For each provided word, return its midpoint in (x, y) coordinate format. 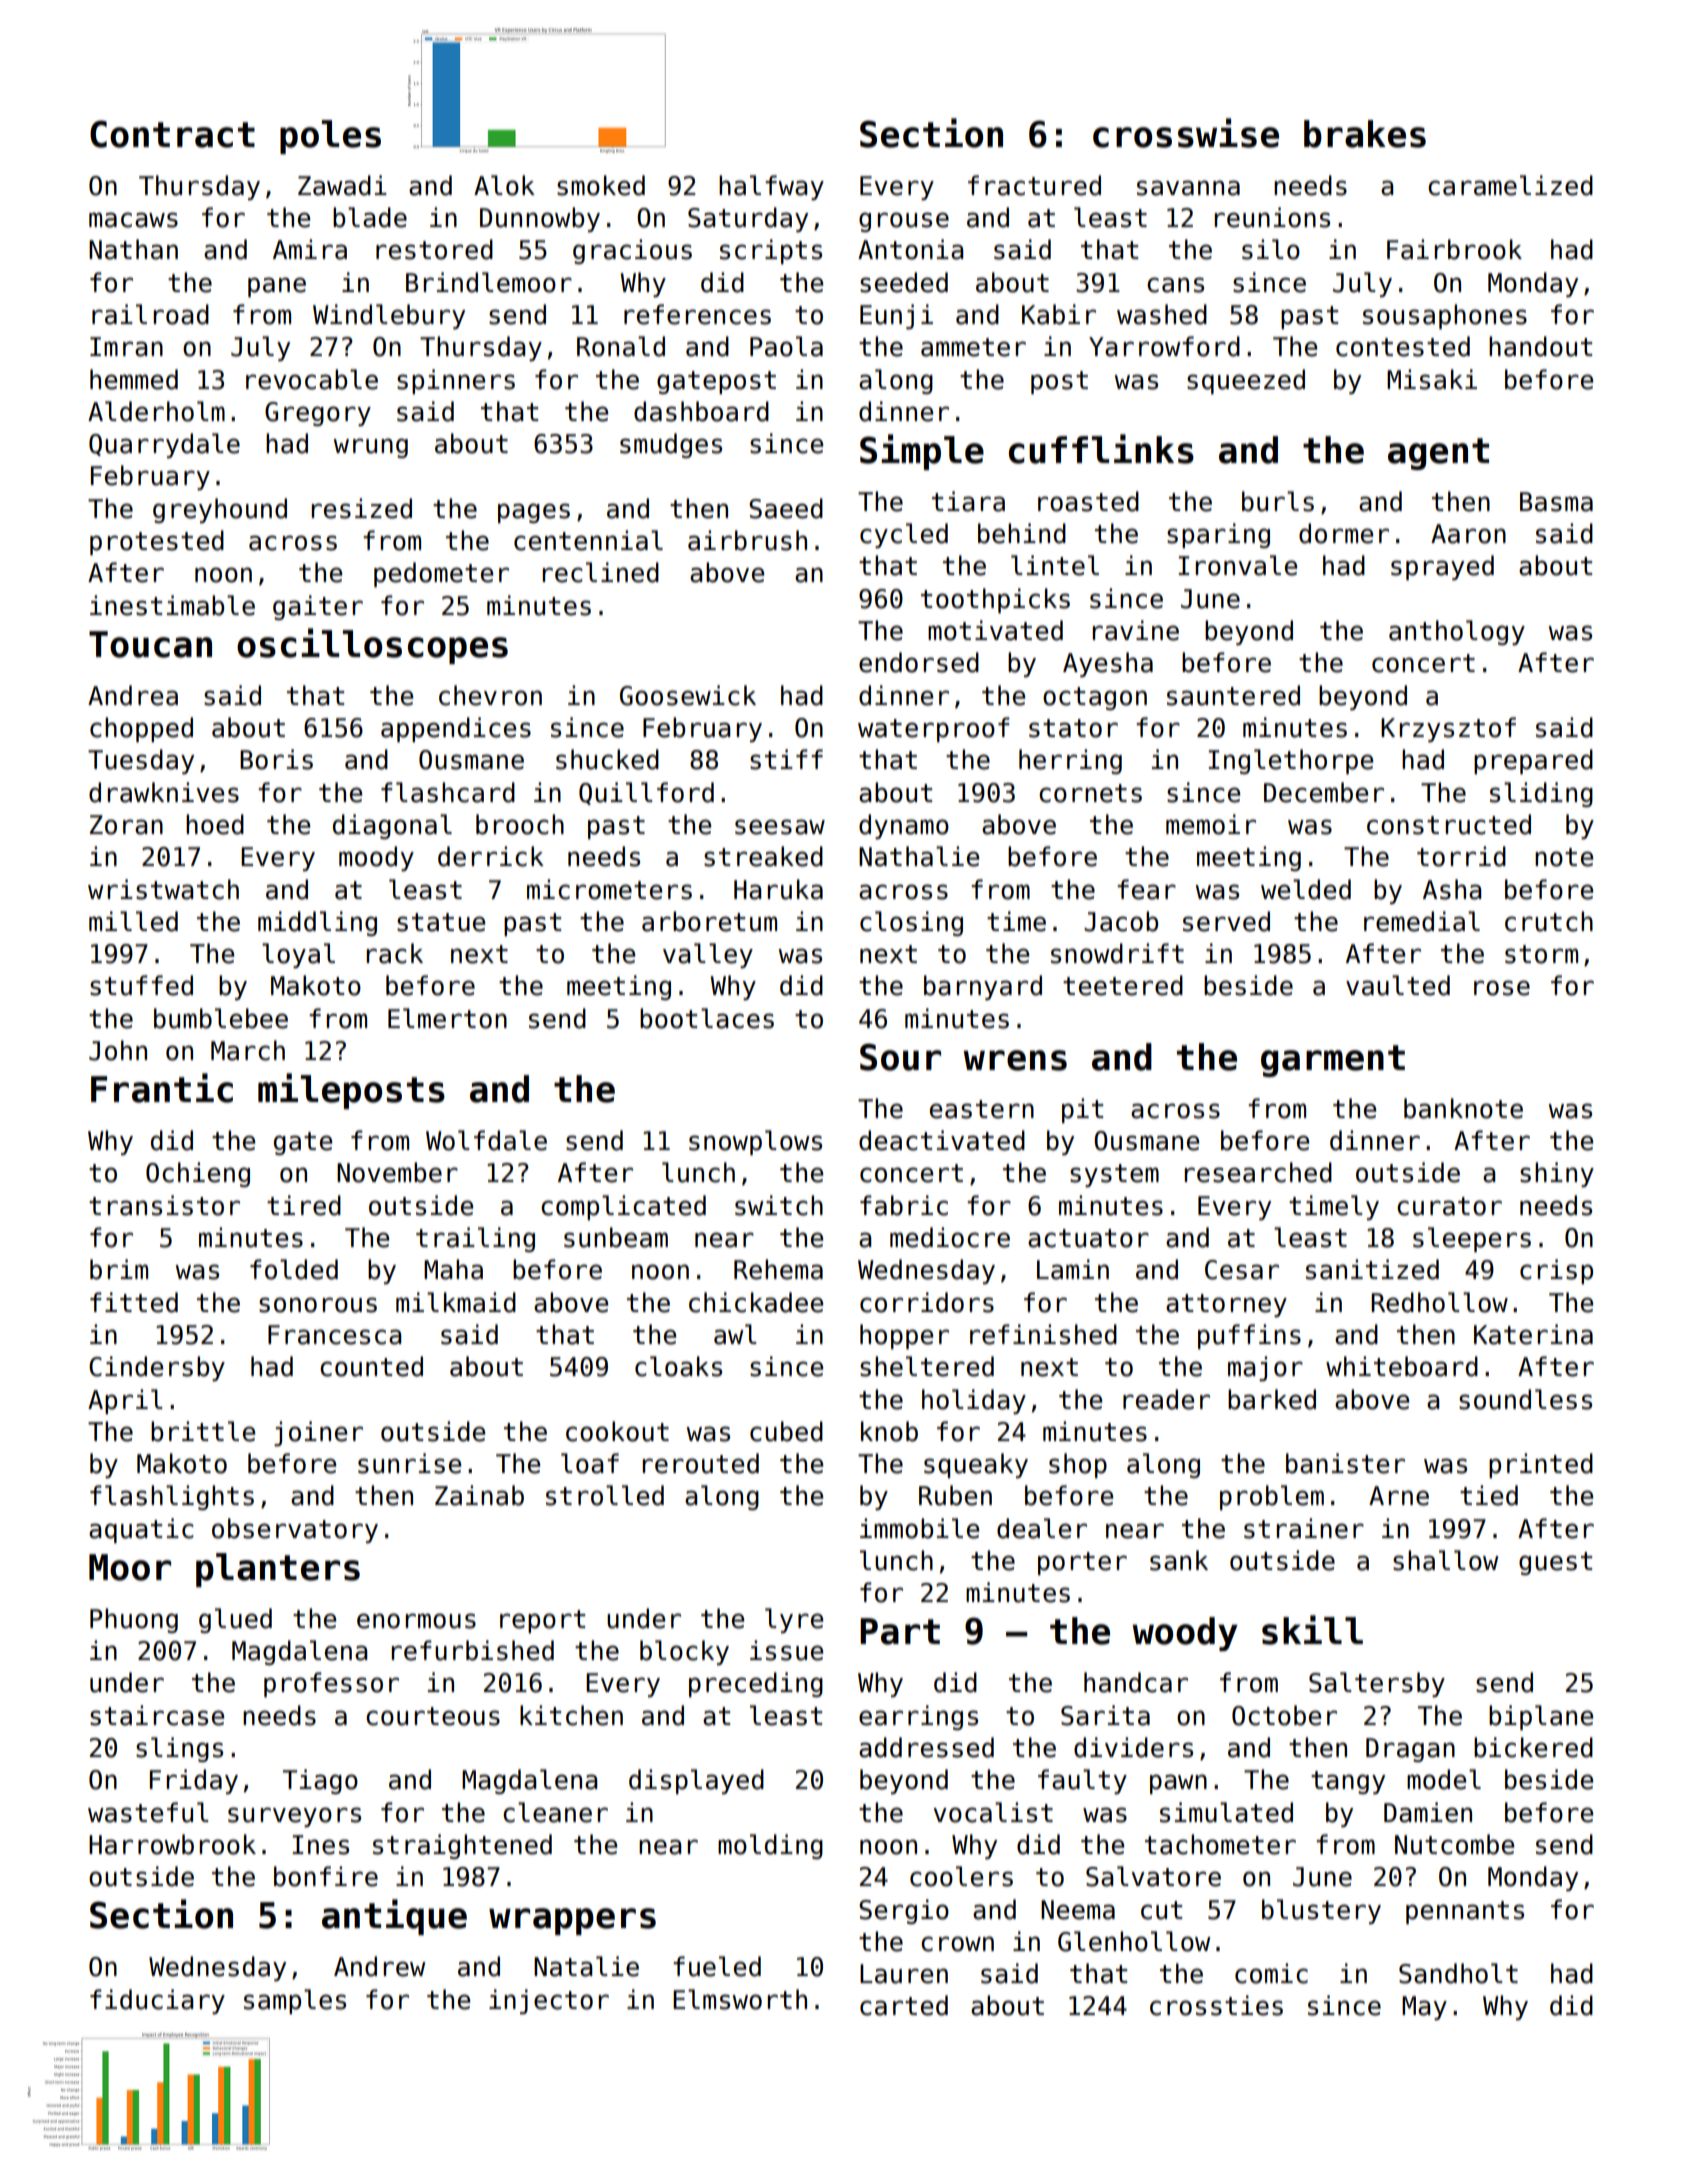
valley (708, 955)
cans (1175, 285)
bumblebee (221, 1018)
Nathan (133, 249)
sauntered (1233, 695)
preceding (756, 1684)
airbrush (747, 540)
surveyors (294, 1817)
